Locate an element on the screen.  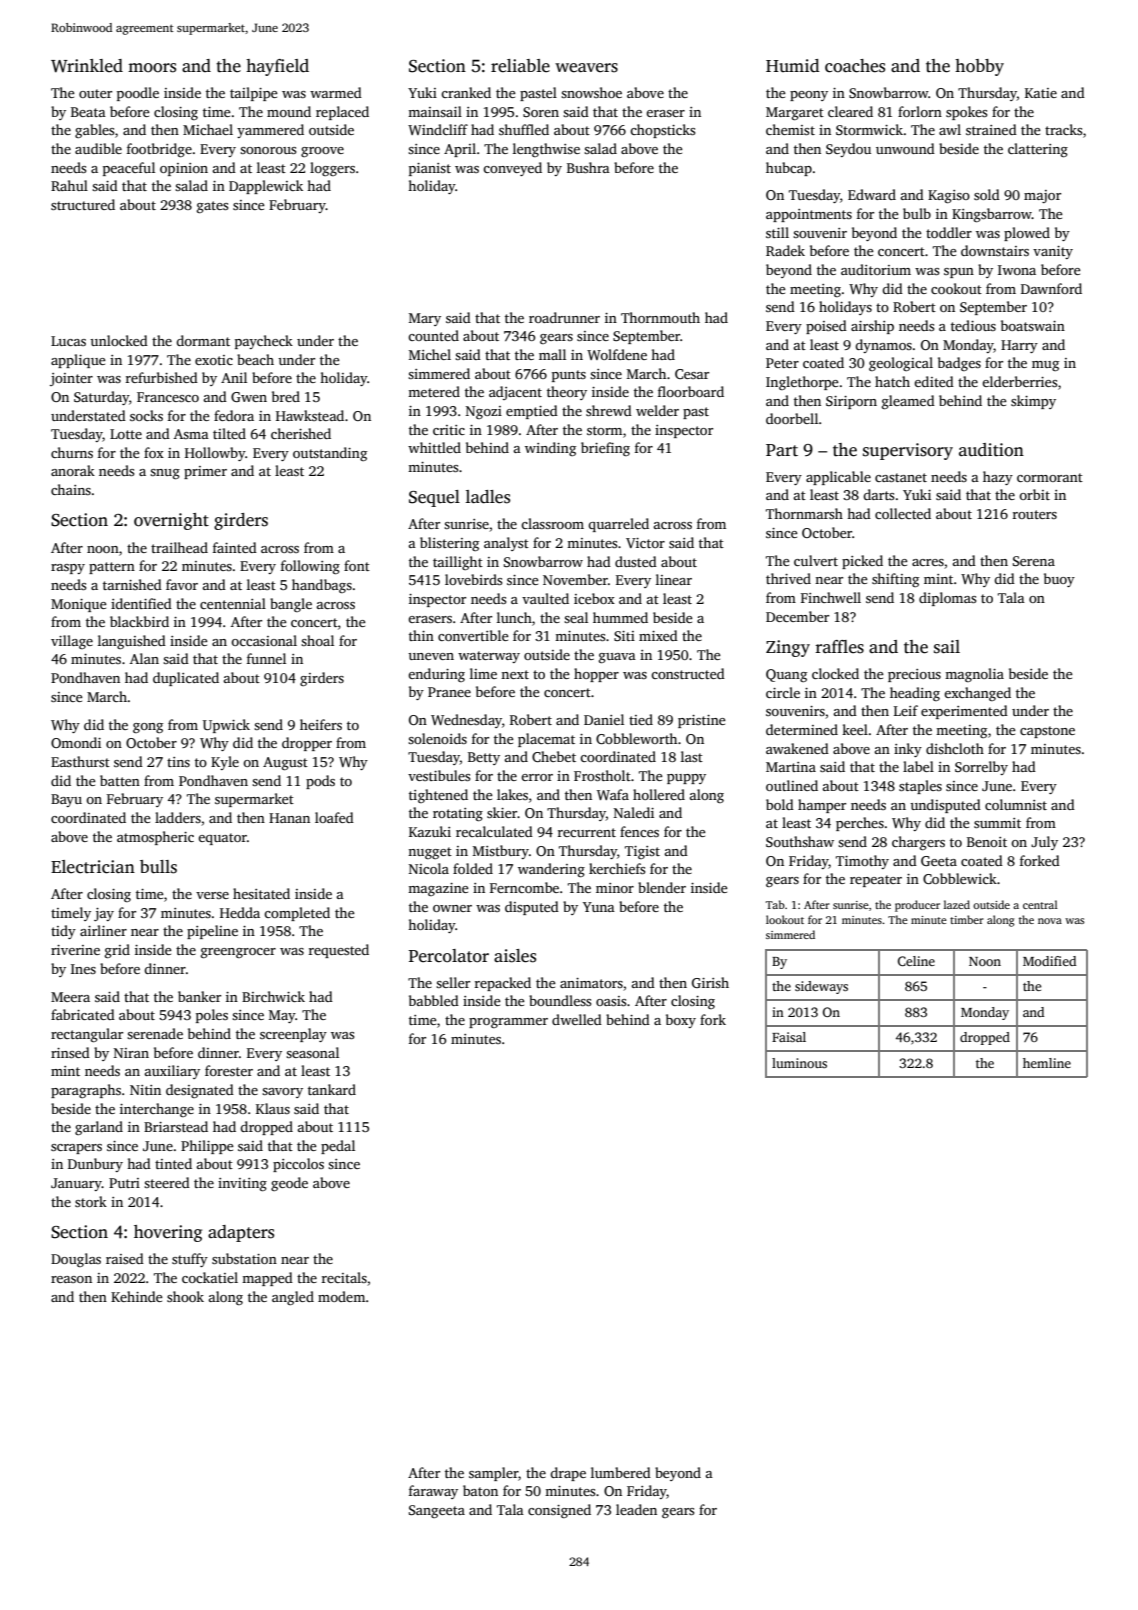
chopsticks is located at coordinates (662, 131).
